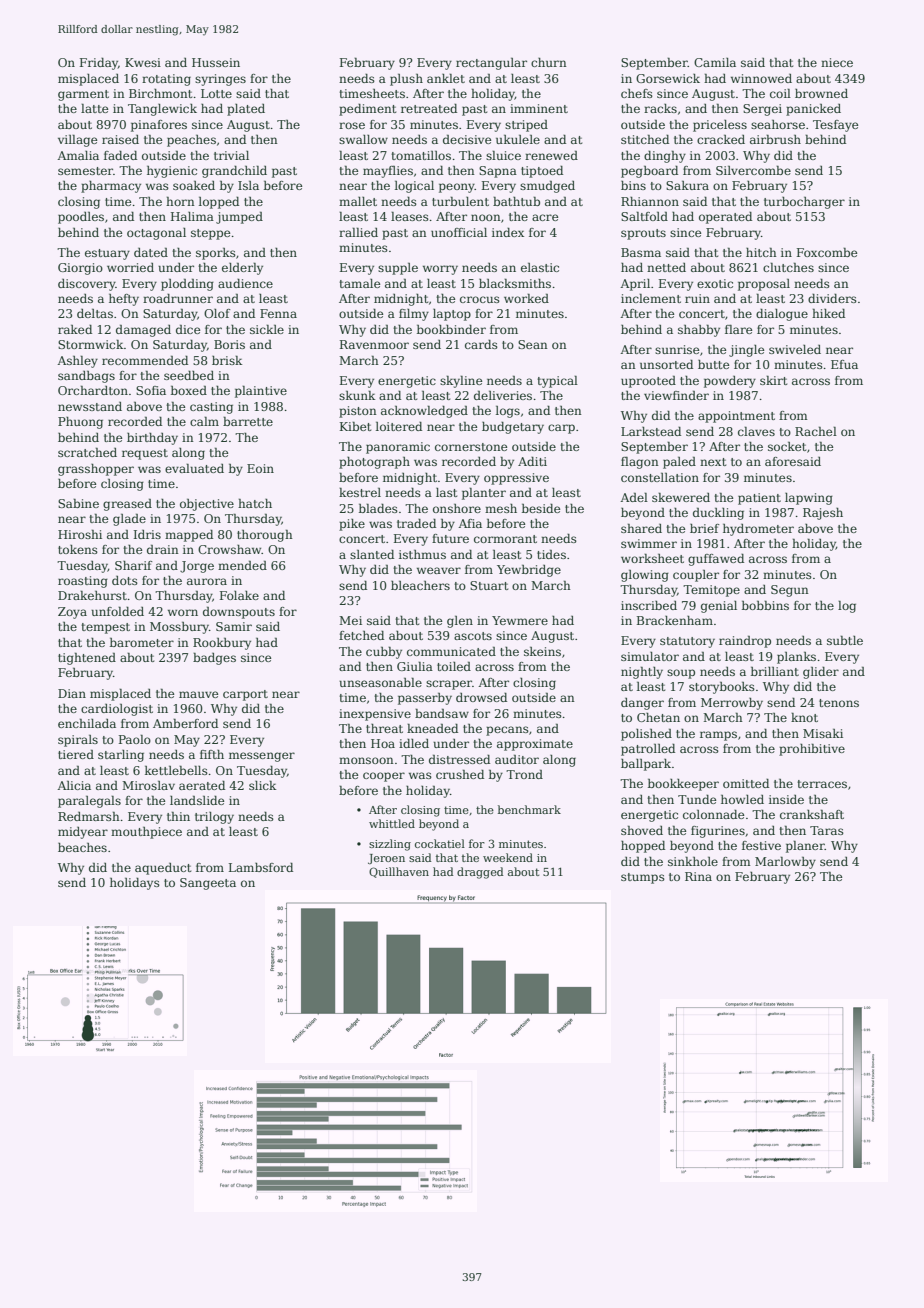 Image resolution: width=924 pixels, height=1308 pixels. What do you see at coordinates (508, 412) in the screenshot?
I see `logs` at bounding box center [508, 412].
